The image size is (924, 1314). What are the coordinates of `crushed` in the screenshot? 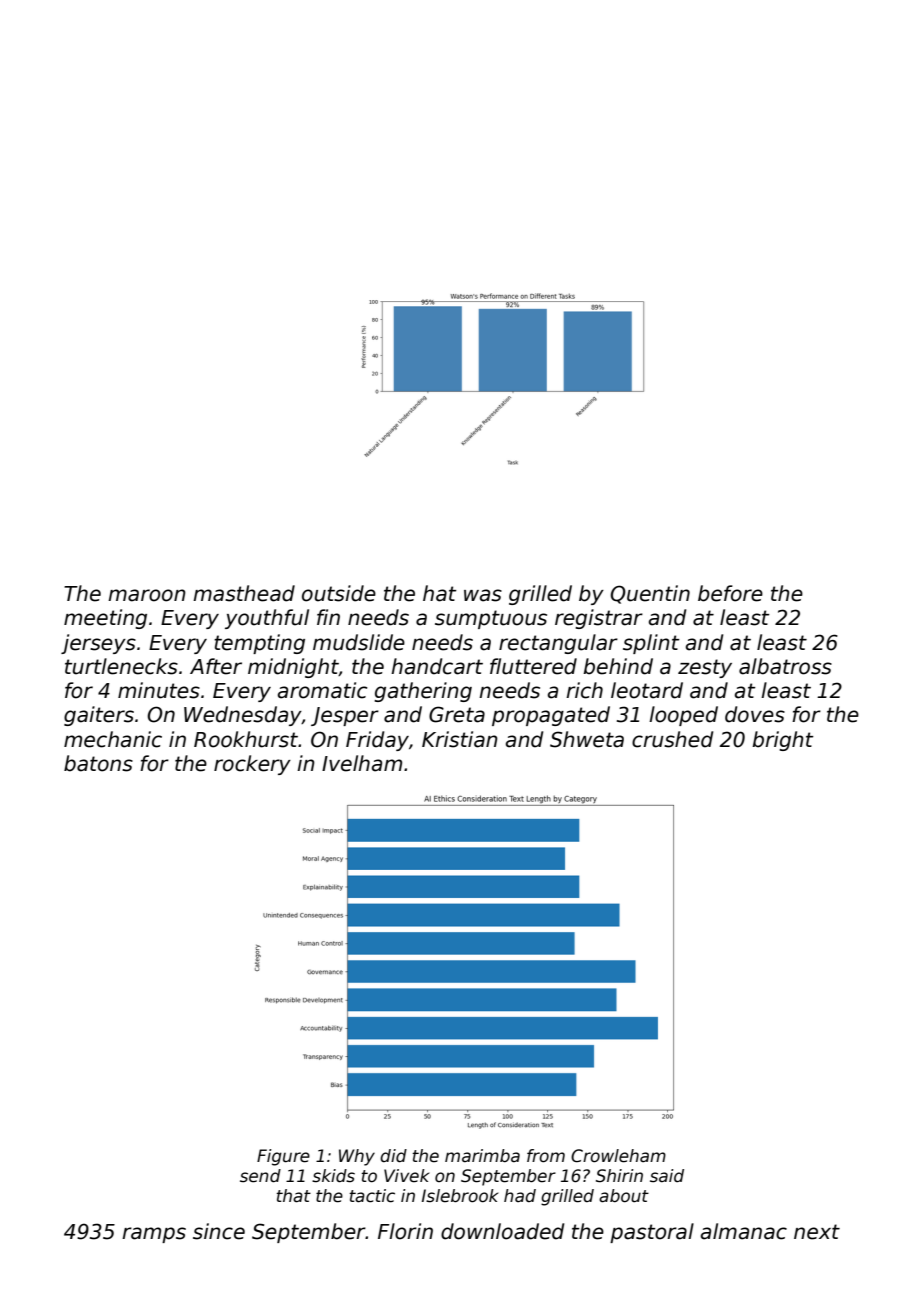 It's located at (672, 739).
